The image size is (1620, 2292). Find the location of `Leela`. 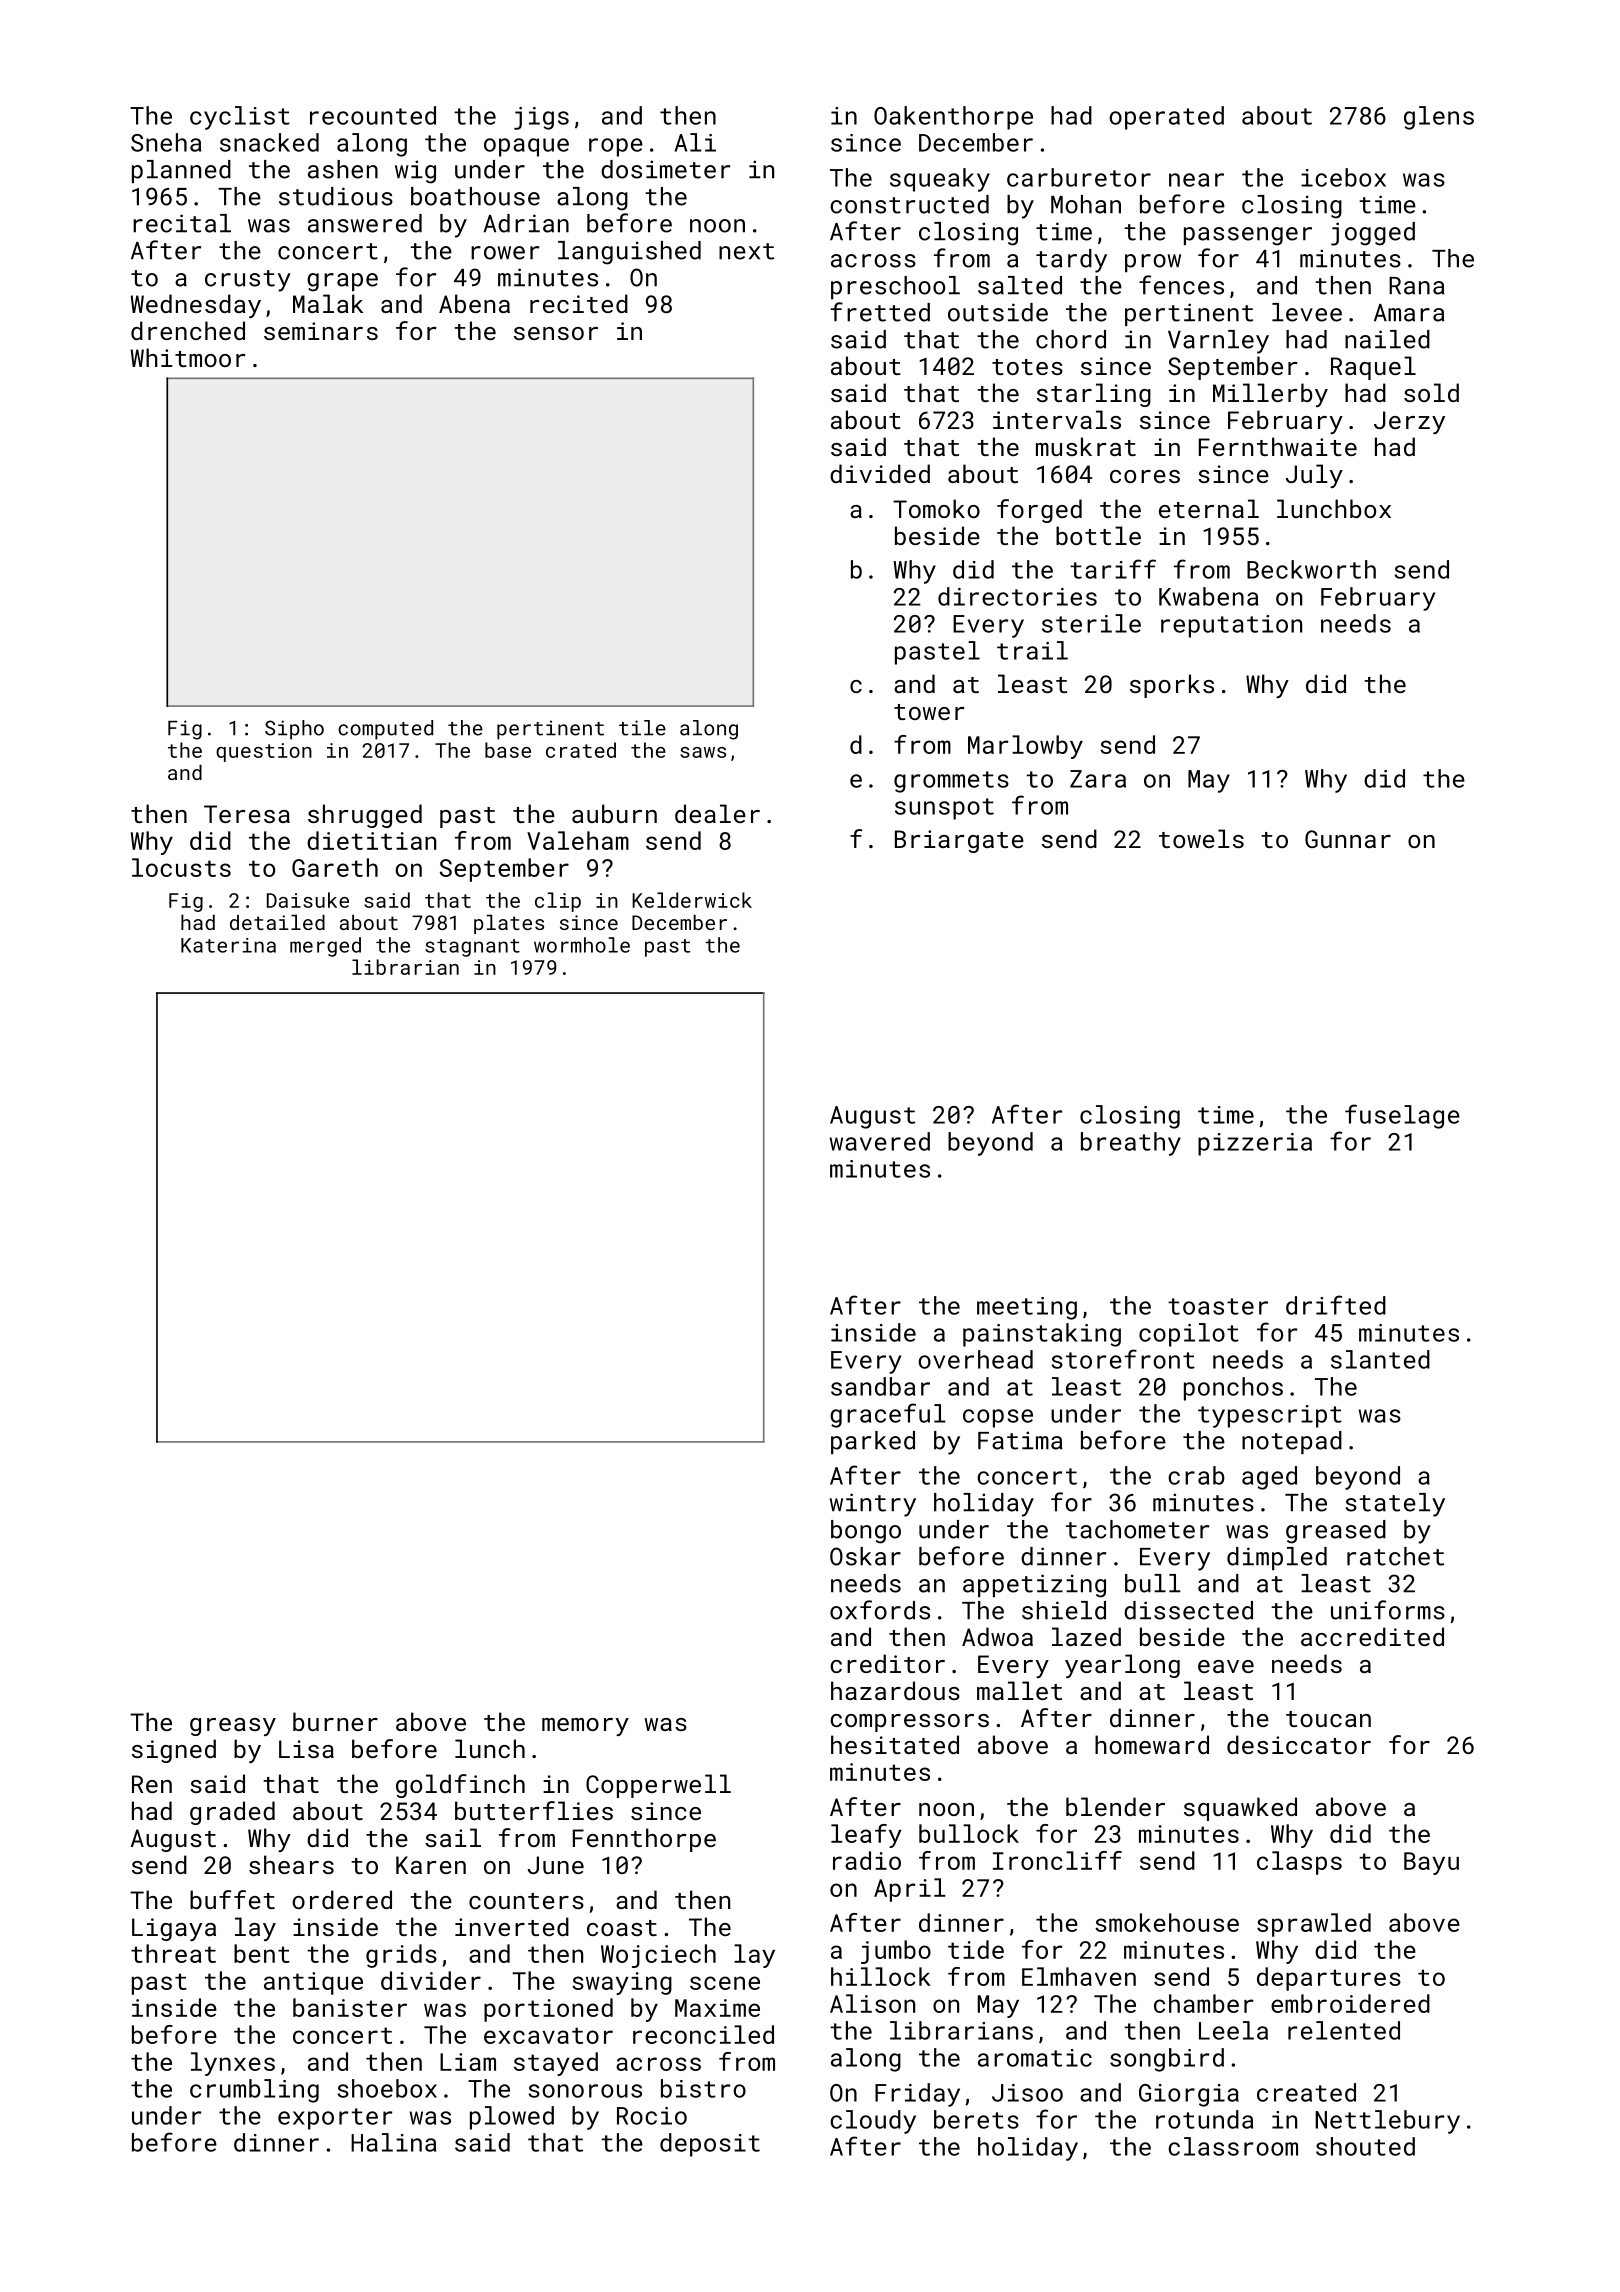

Leela is located at coordinates (1233, 2030).
